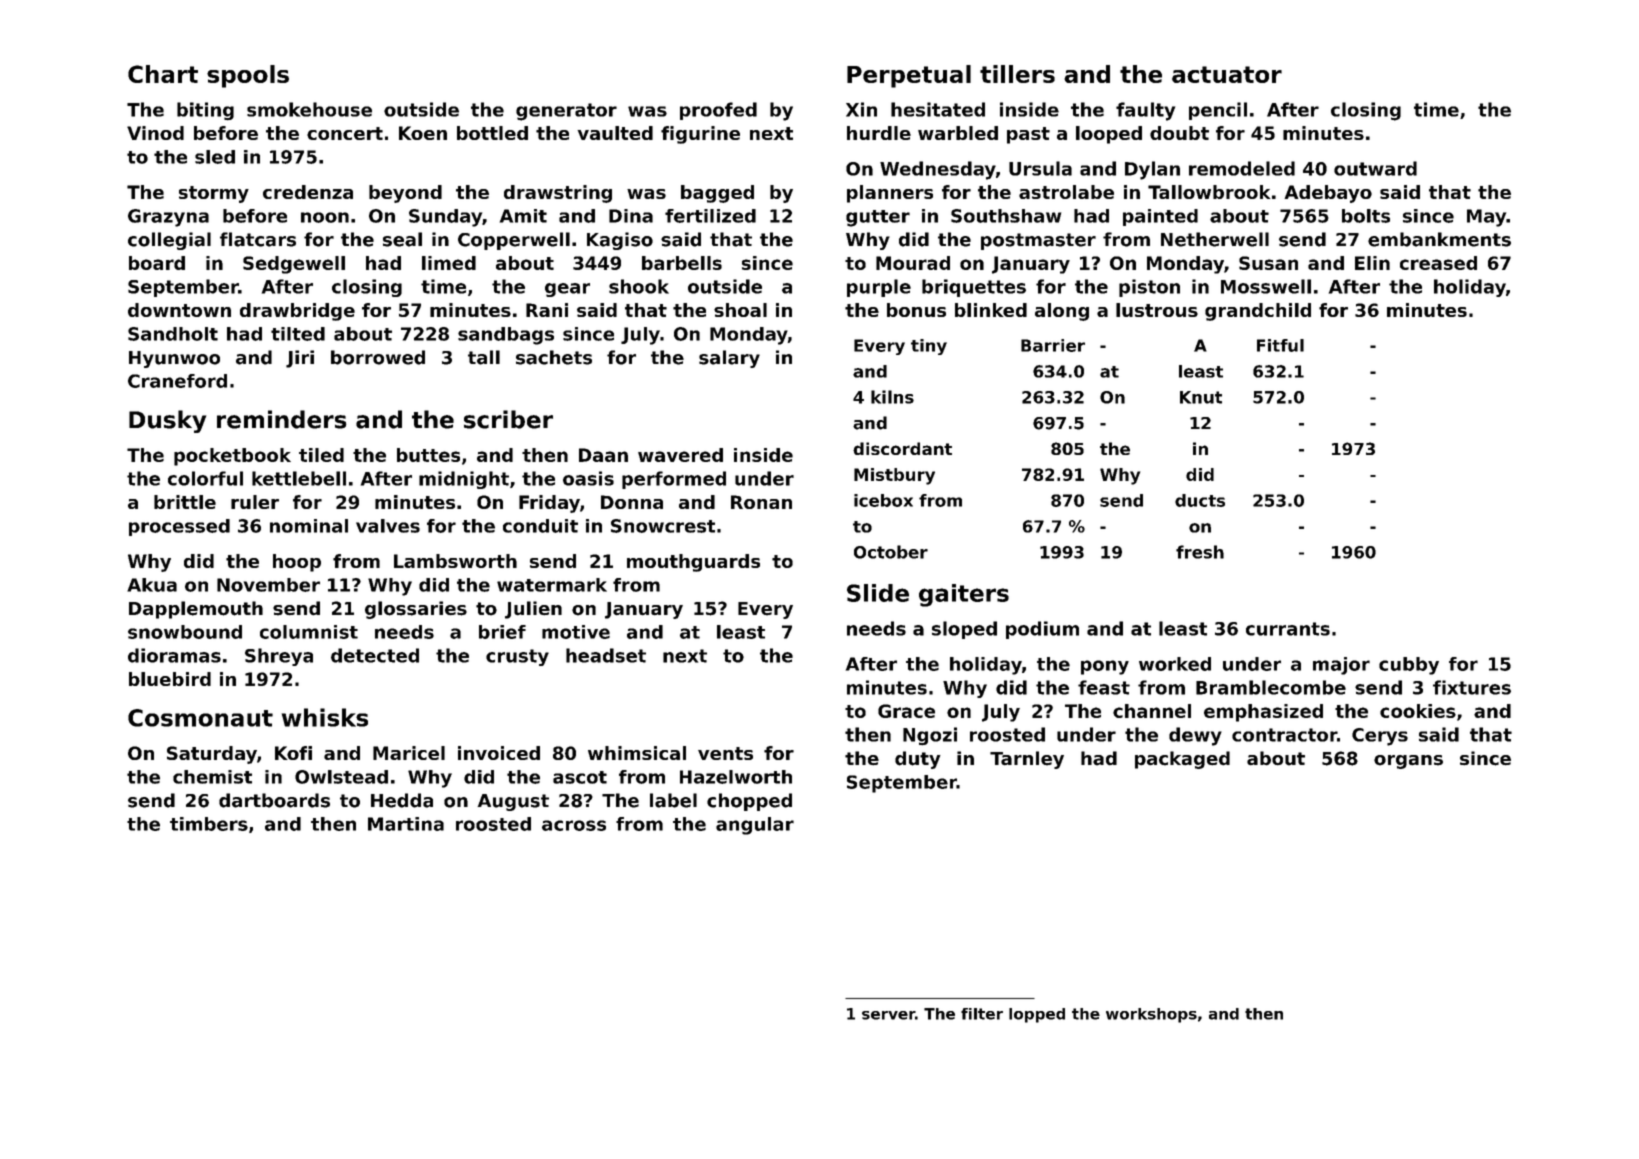 The width and height of the screenshot is (1639, 1159). What do you see at coordinates (892, 397) in the screenshot?
I see `kilns` at bounding box center [892, 397].
